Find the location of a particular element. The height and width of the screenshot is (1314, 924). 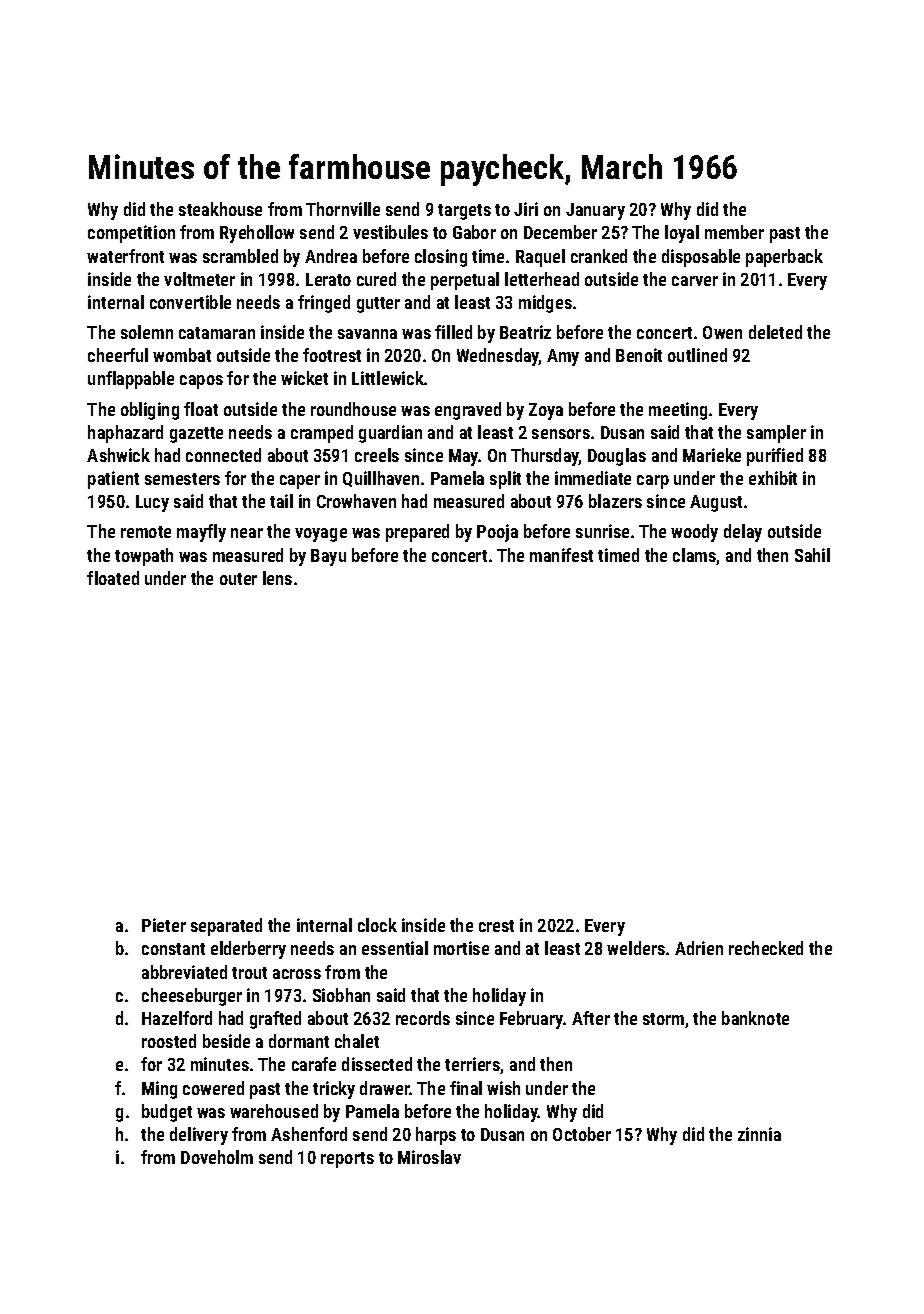

paperback is located at coordinates (784, 258).
